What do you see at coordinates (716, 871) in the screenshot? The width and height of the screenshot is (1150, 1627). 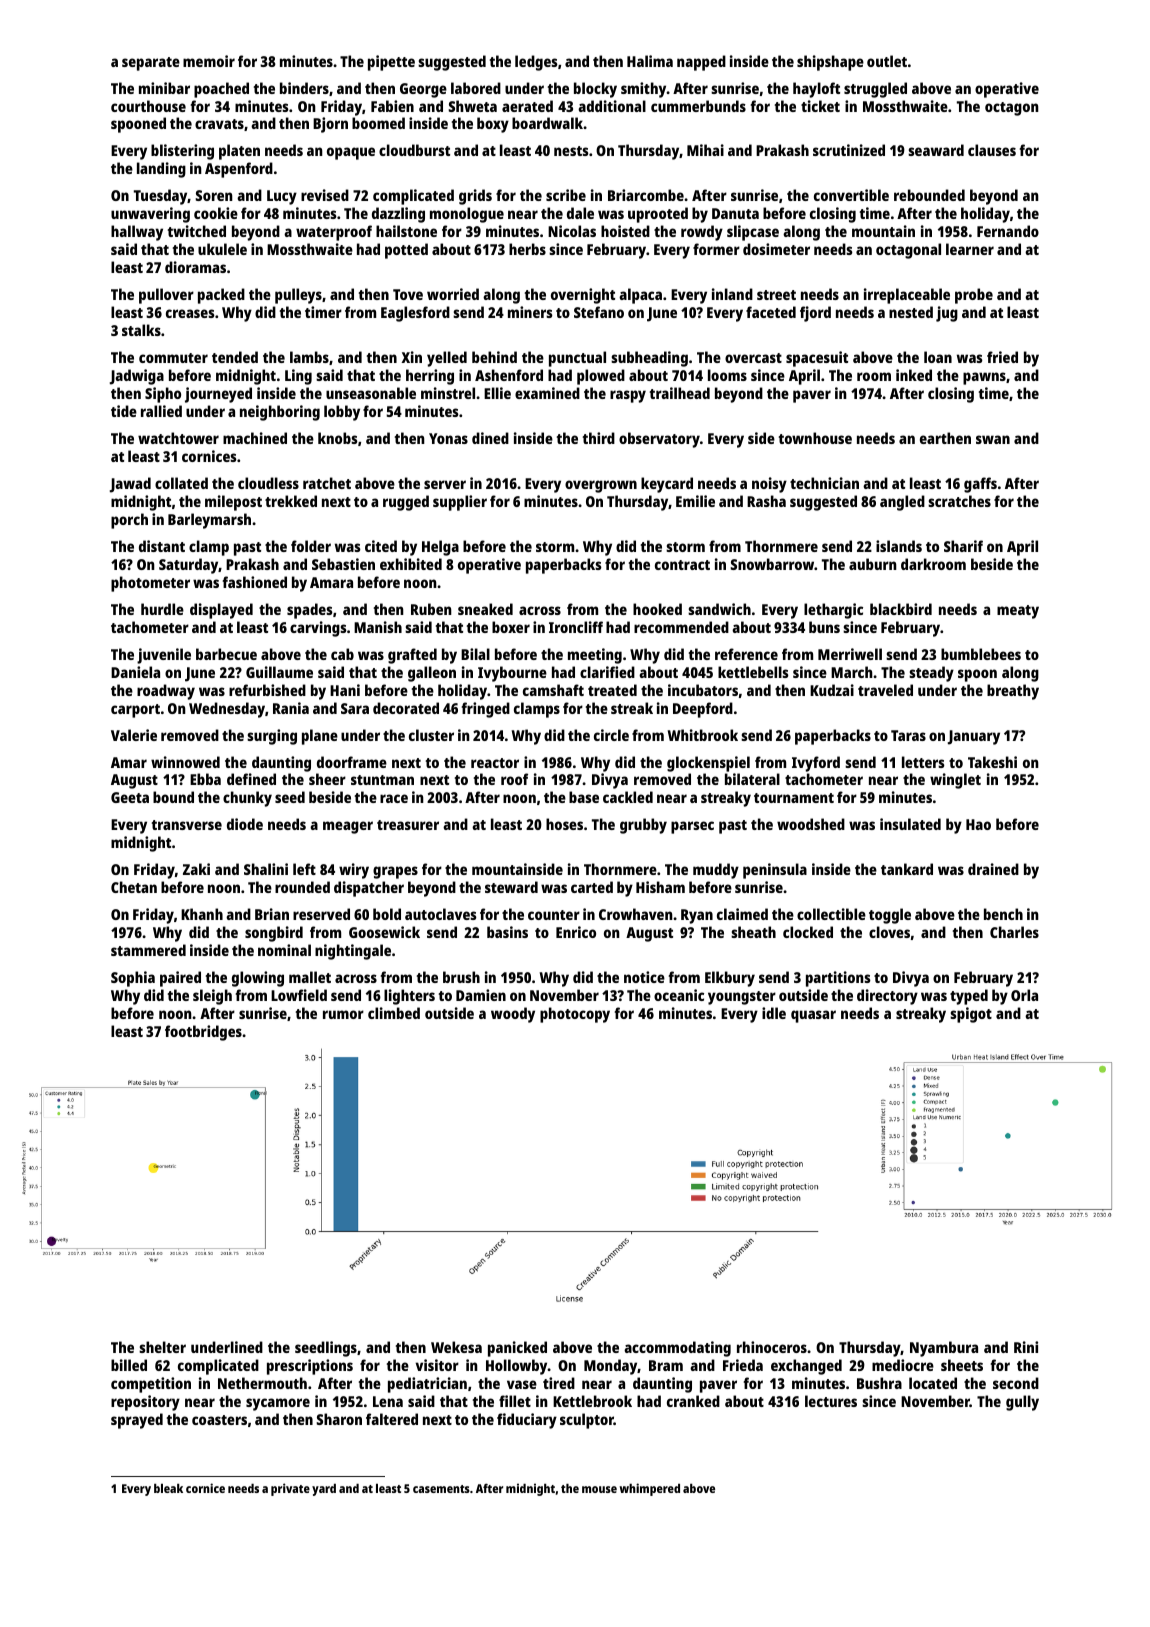 I see `muddy` at bounding box center [716, 871].
